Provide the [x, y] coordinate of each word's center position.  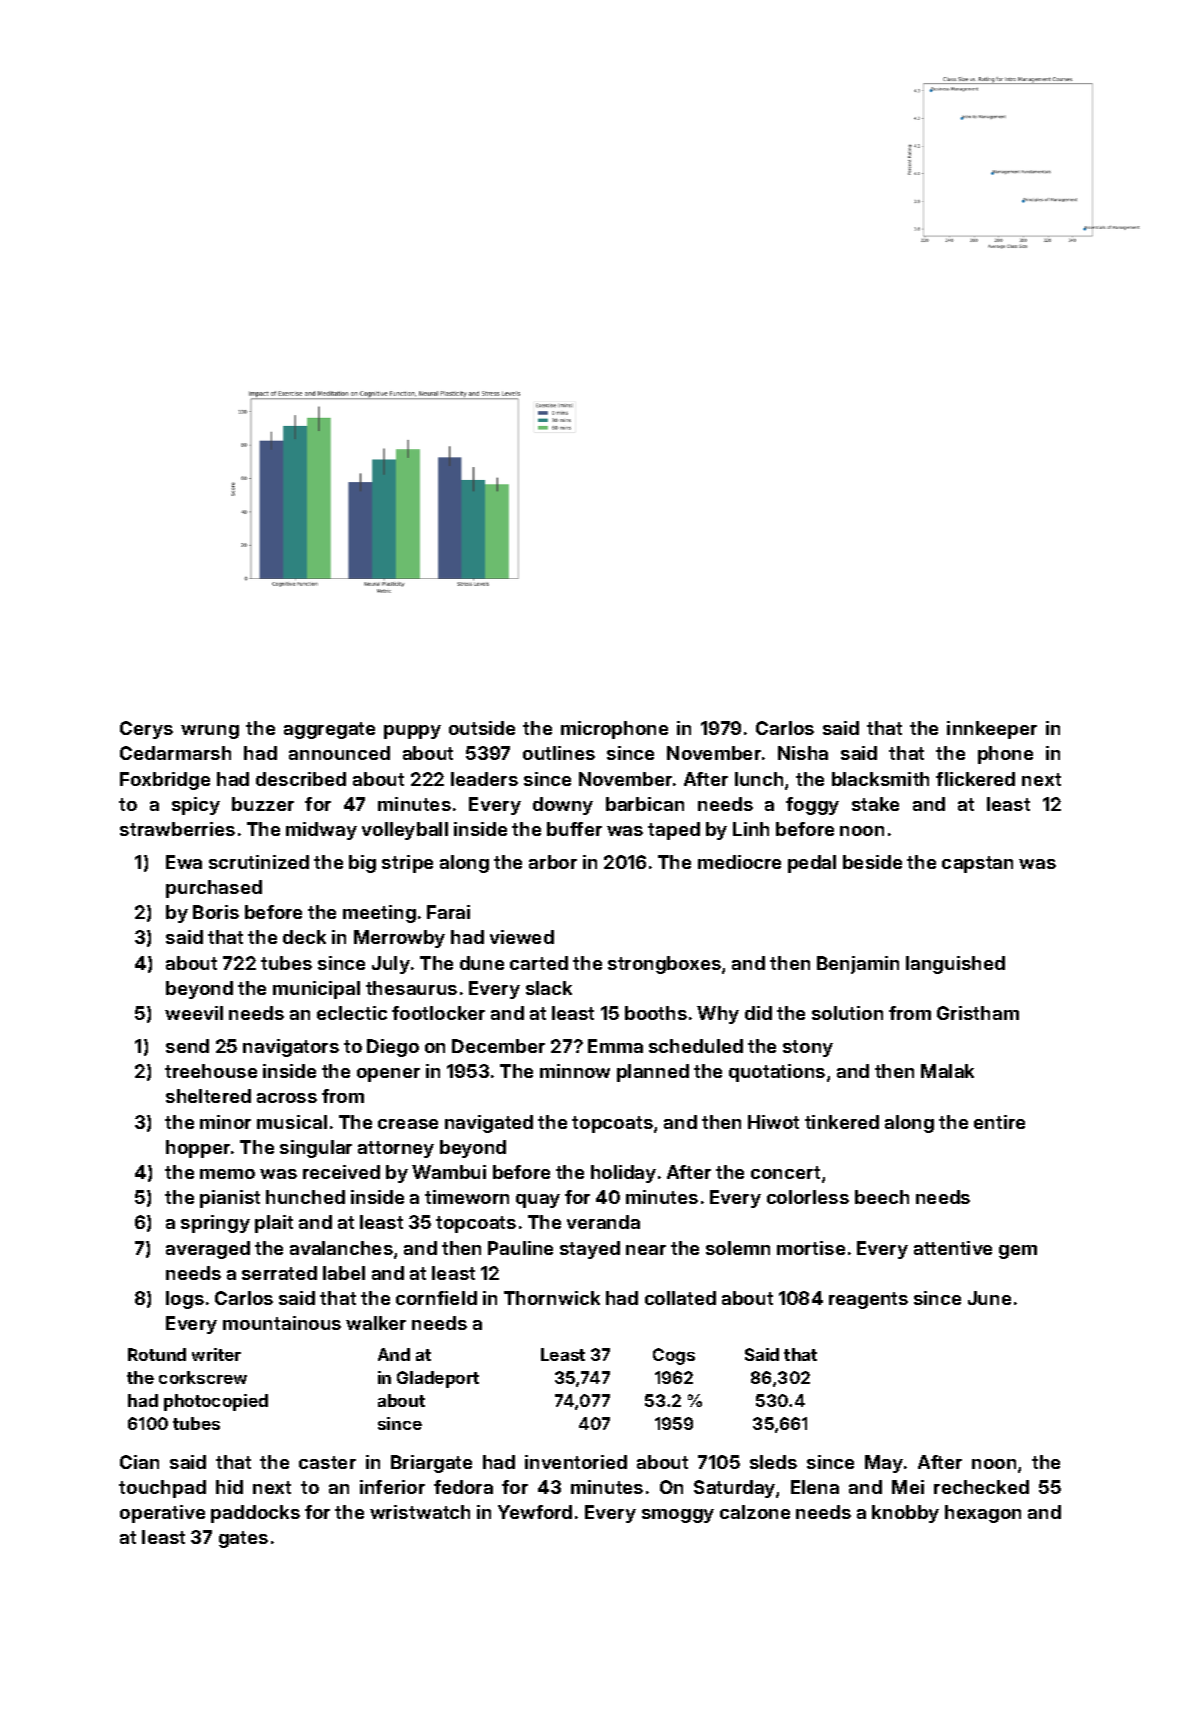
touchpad [162, 1489]
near [646, 1250]
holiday [623, 1174]
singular [316, 1149]
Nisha [803, 753]
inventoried [576, 1462]
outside [482, 728]
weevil [194, 1013]
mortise [811, 1248]
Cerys [146, 730]
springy [215, 1224]
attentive [953, 1248]
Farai [448, 912]
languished [955, 965]
